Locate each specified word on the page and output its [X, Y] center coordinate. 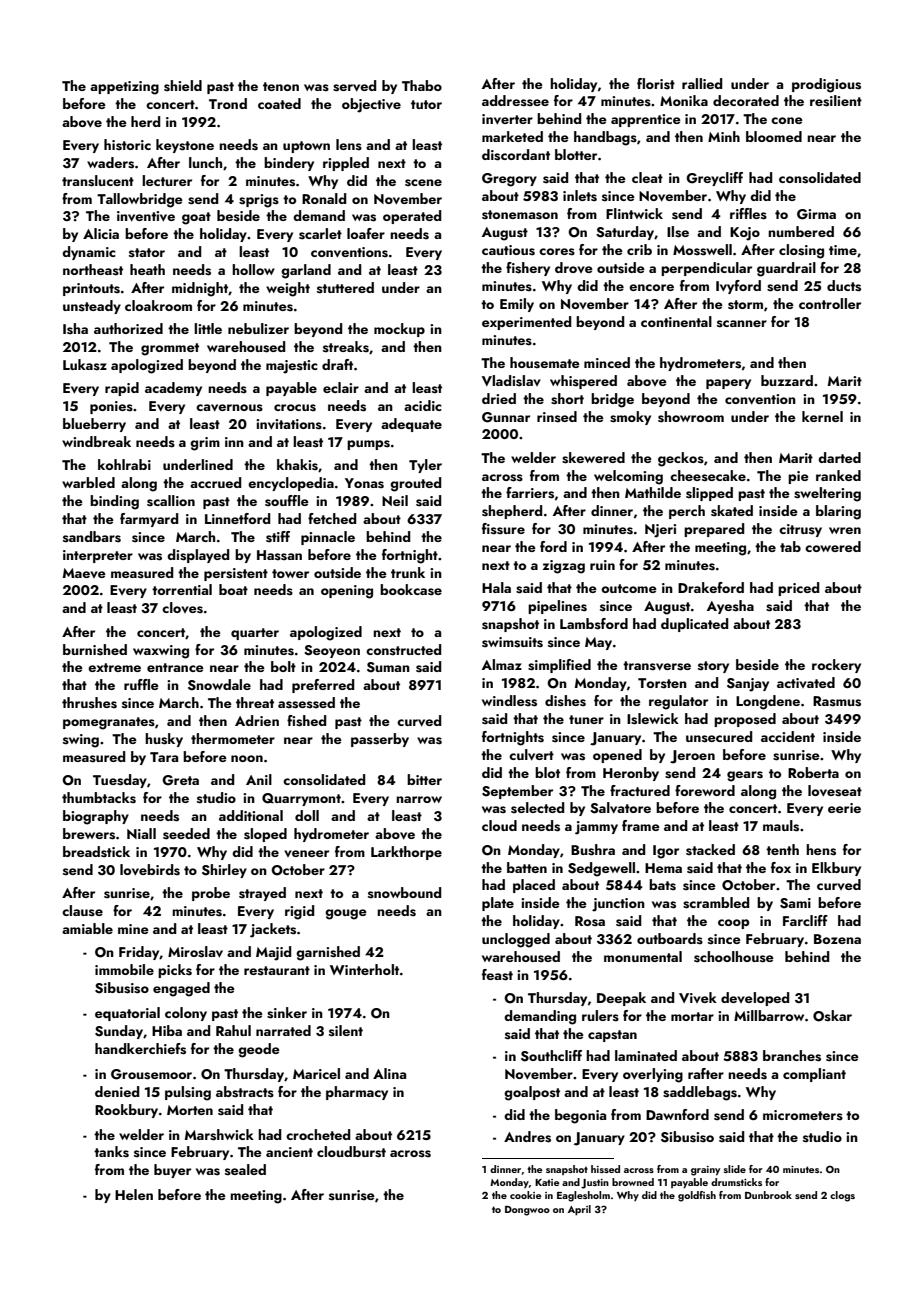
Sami [795, 903]
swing [81, 741]
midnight [200, 289]
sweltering [827, 494]
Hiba [167, 1030]
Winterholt [364, 969]
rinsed [557, 417]
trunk [408, 572]
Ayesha [730, 607]
